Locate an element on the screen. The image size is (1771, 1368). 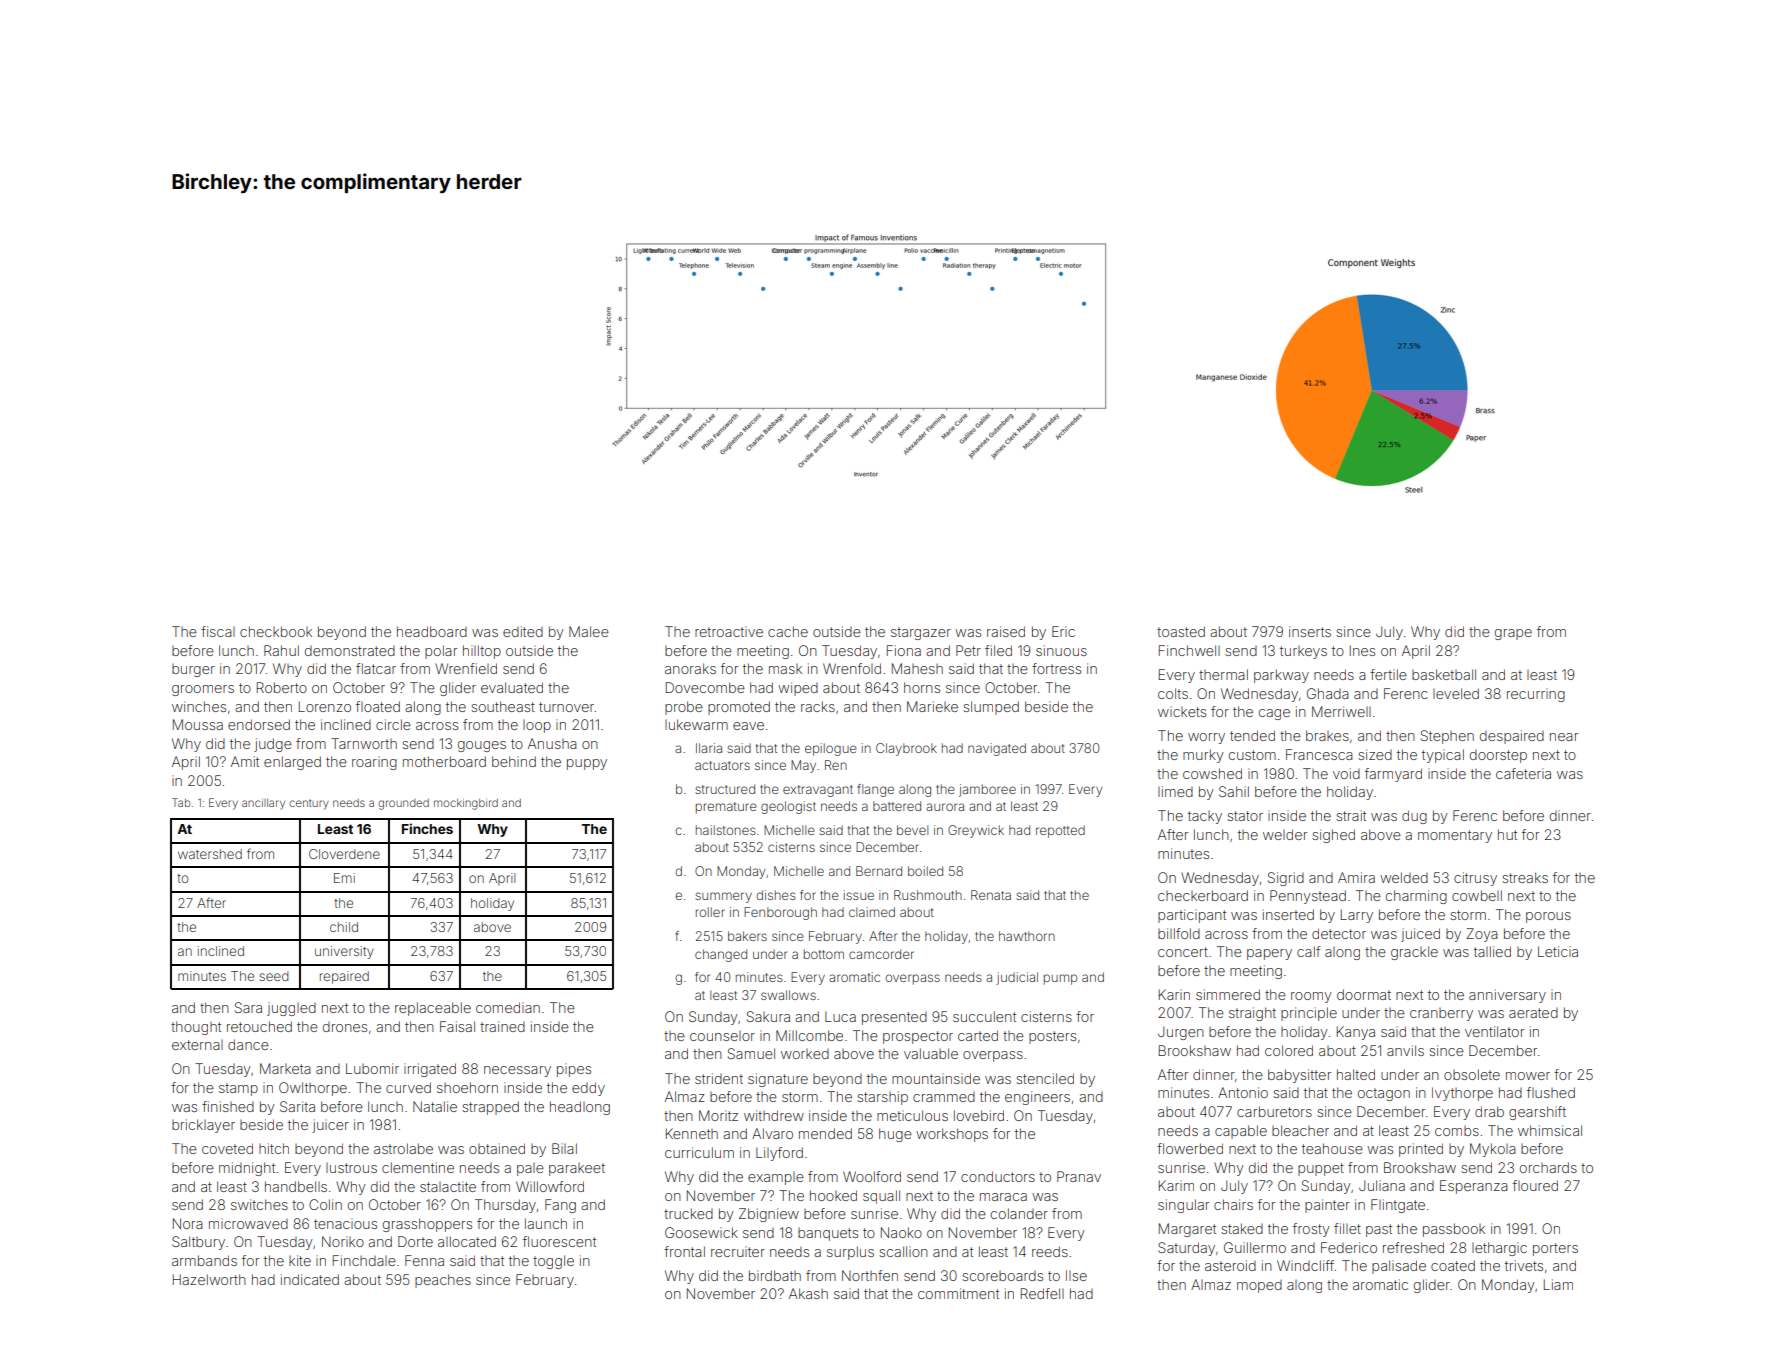
recurring is located at coordinates (1536, 695).
